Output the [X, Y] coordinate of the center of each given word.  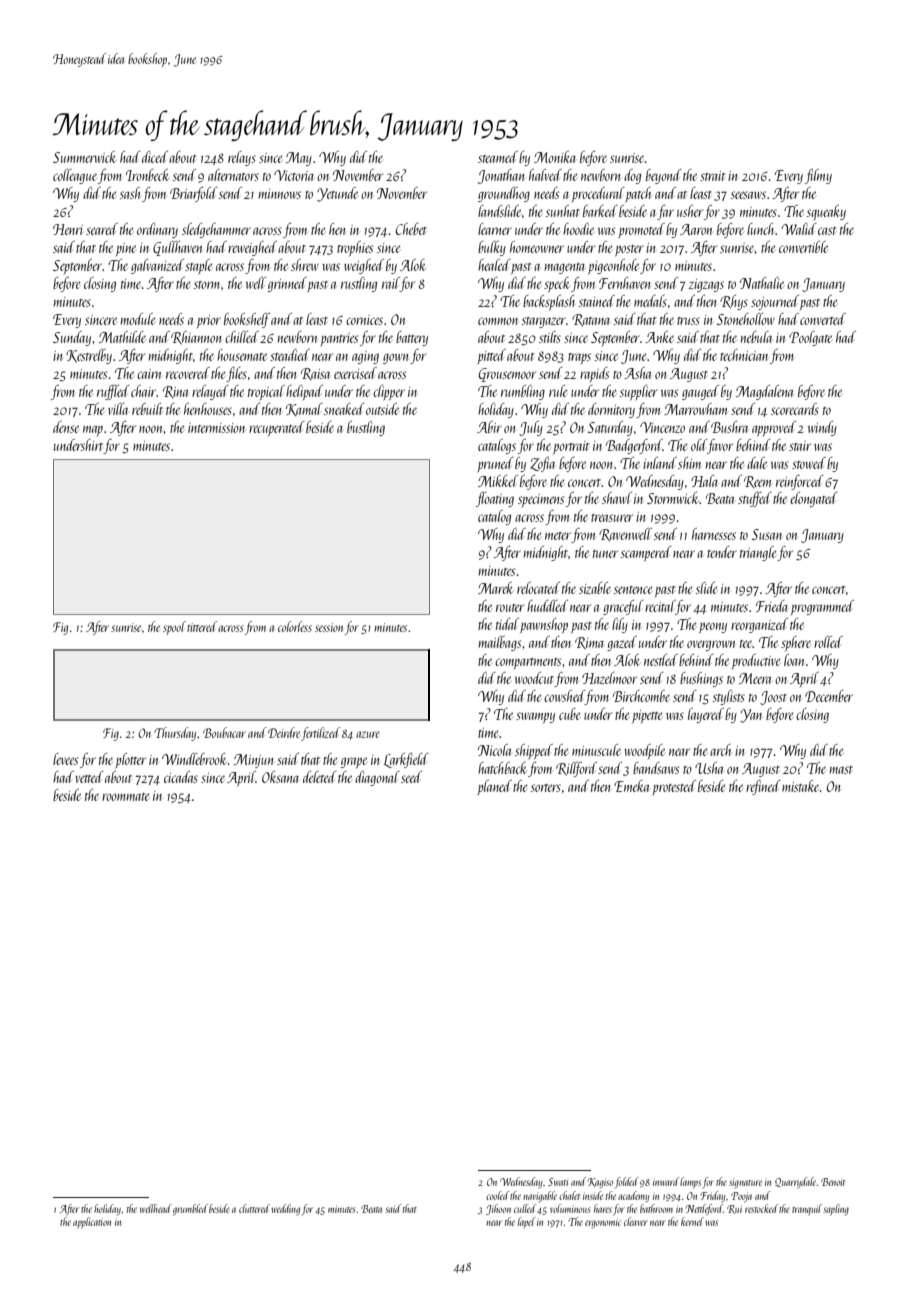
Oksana [280, 777]
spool [174, 628]
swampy [535, 717]
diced [155, 157]
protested [674, 787]
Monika [555, 157]
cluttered [254, 1208]
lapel [527, 1222]
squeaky [826, 213]
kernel [692, 1221]
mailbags [499, 643]
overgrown [711, 645]
